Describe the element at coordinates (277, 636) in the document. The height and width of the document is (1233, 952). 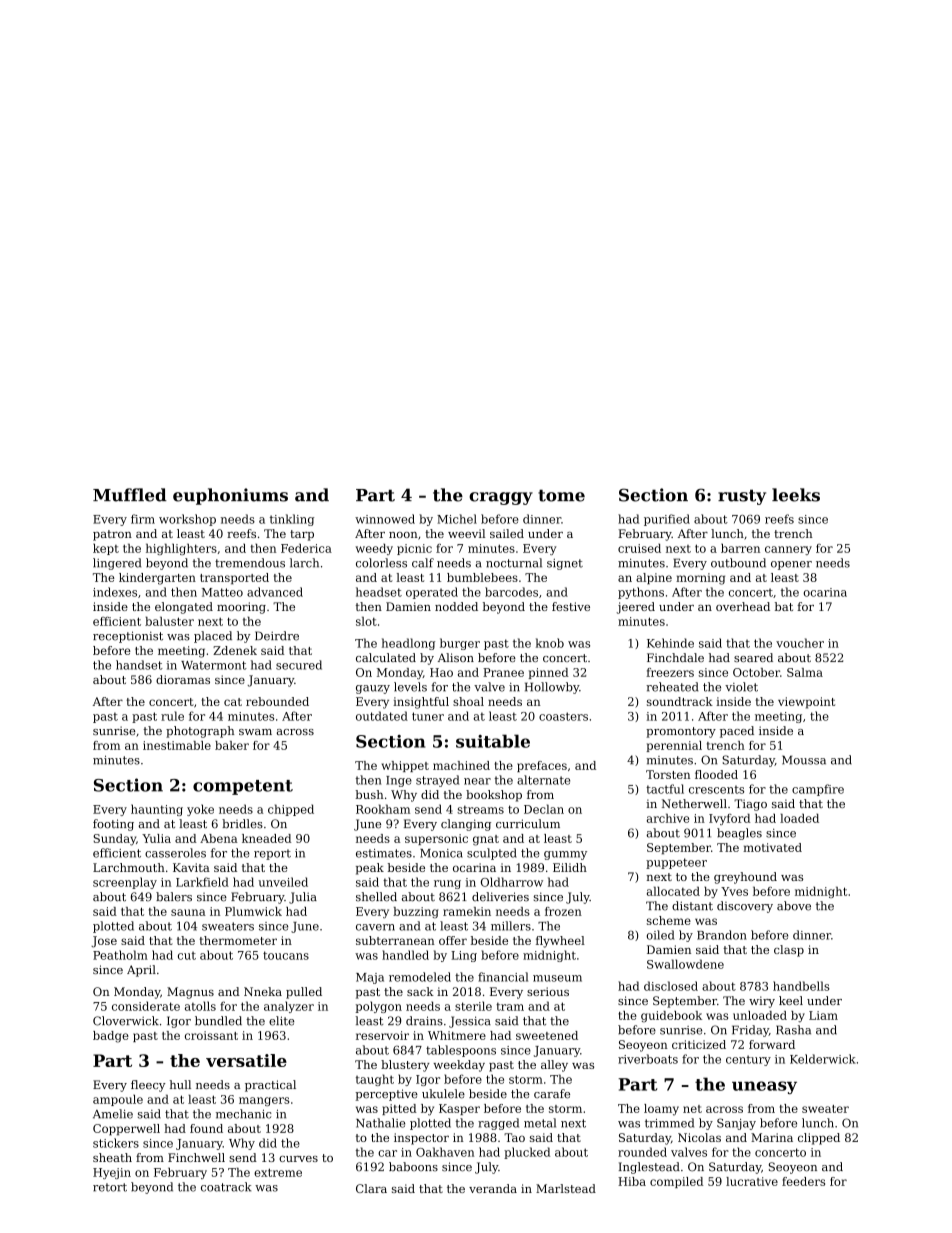
I see `Deirdre` at that location.
